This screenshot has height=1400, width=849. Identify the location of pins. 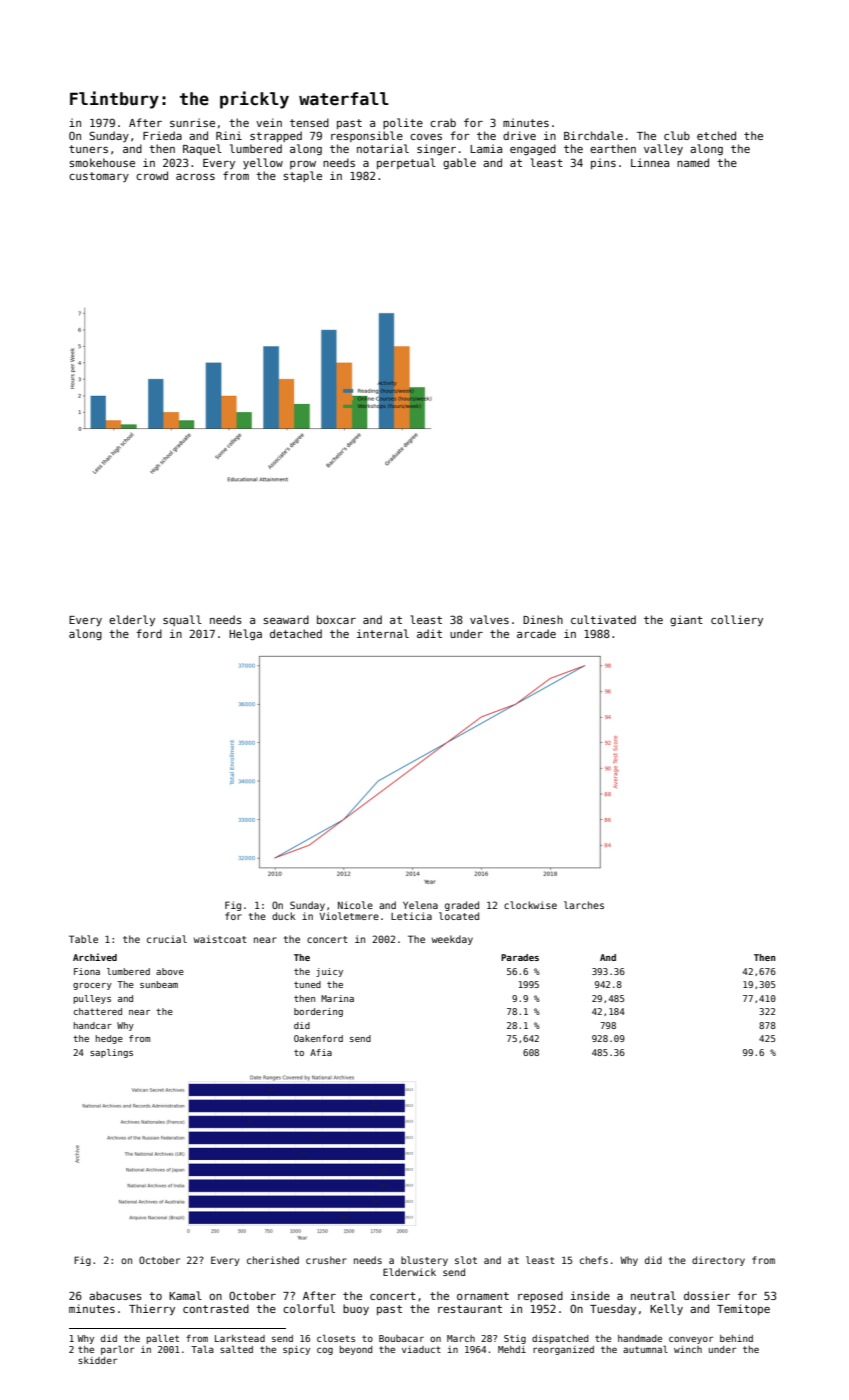
(603, 163).
